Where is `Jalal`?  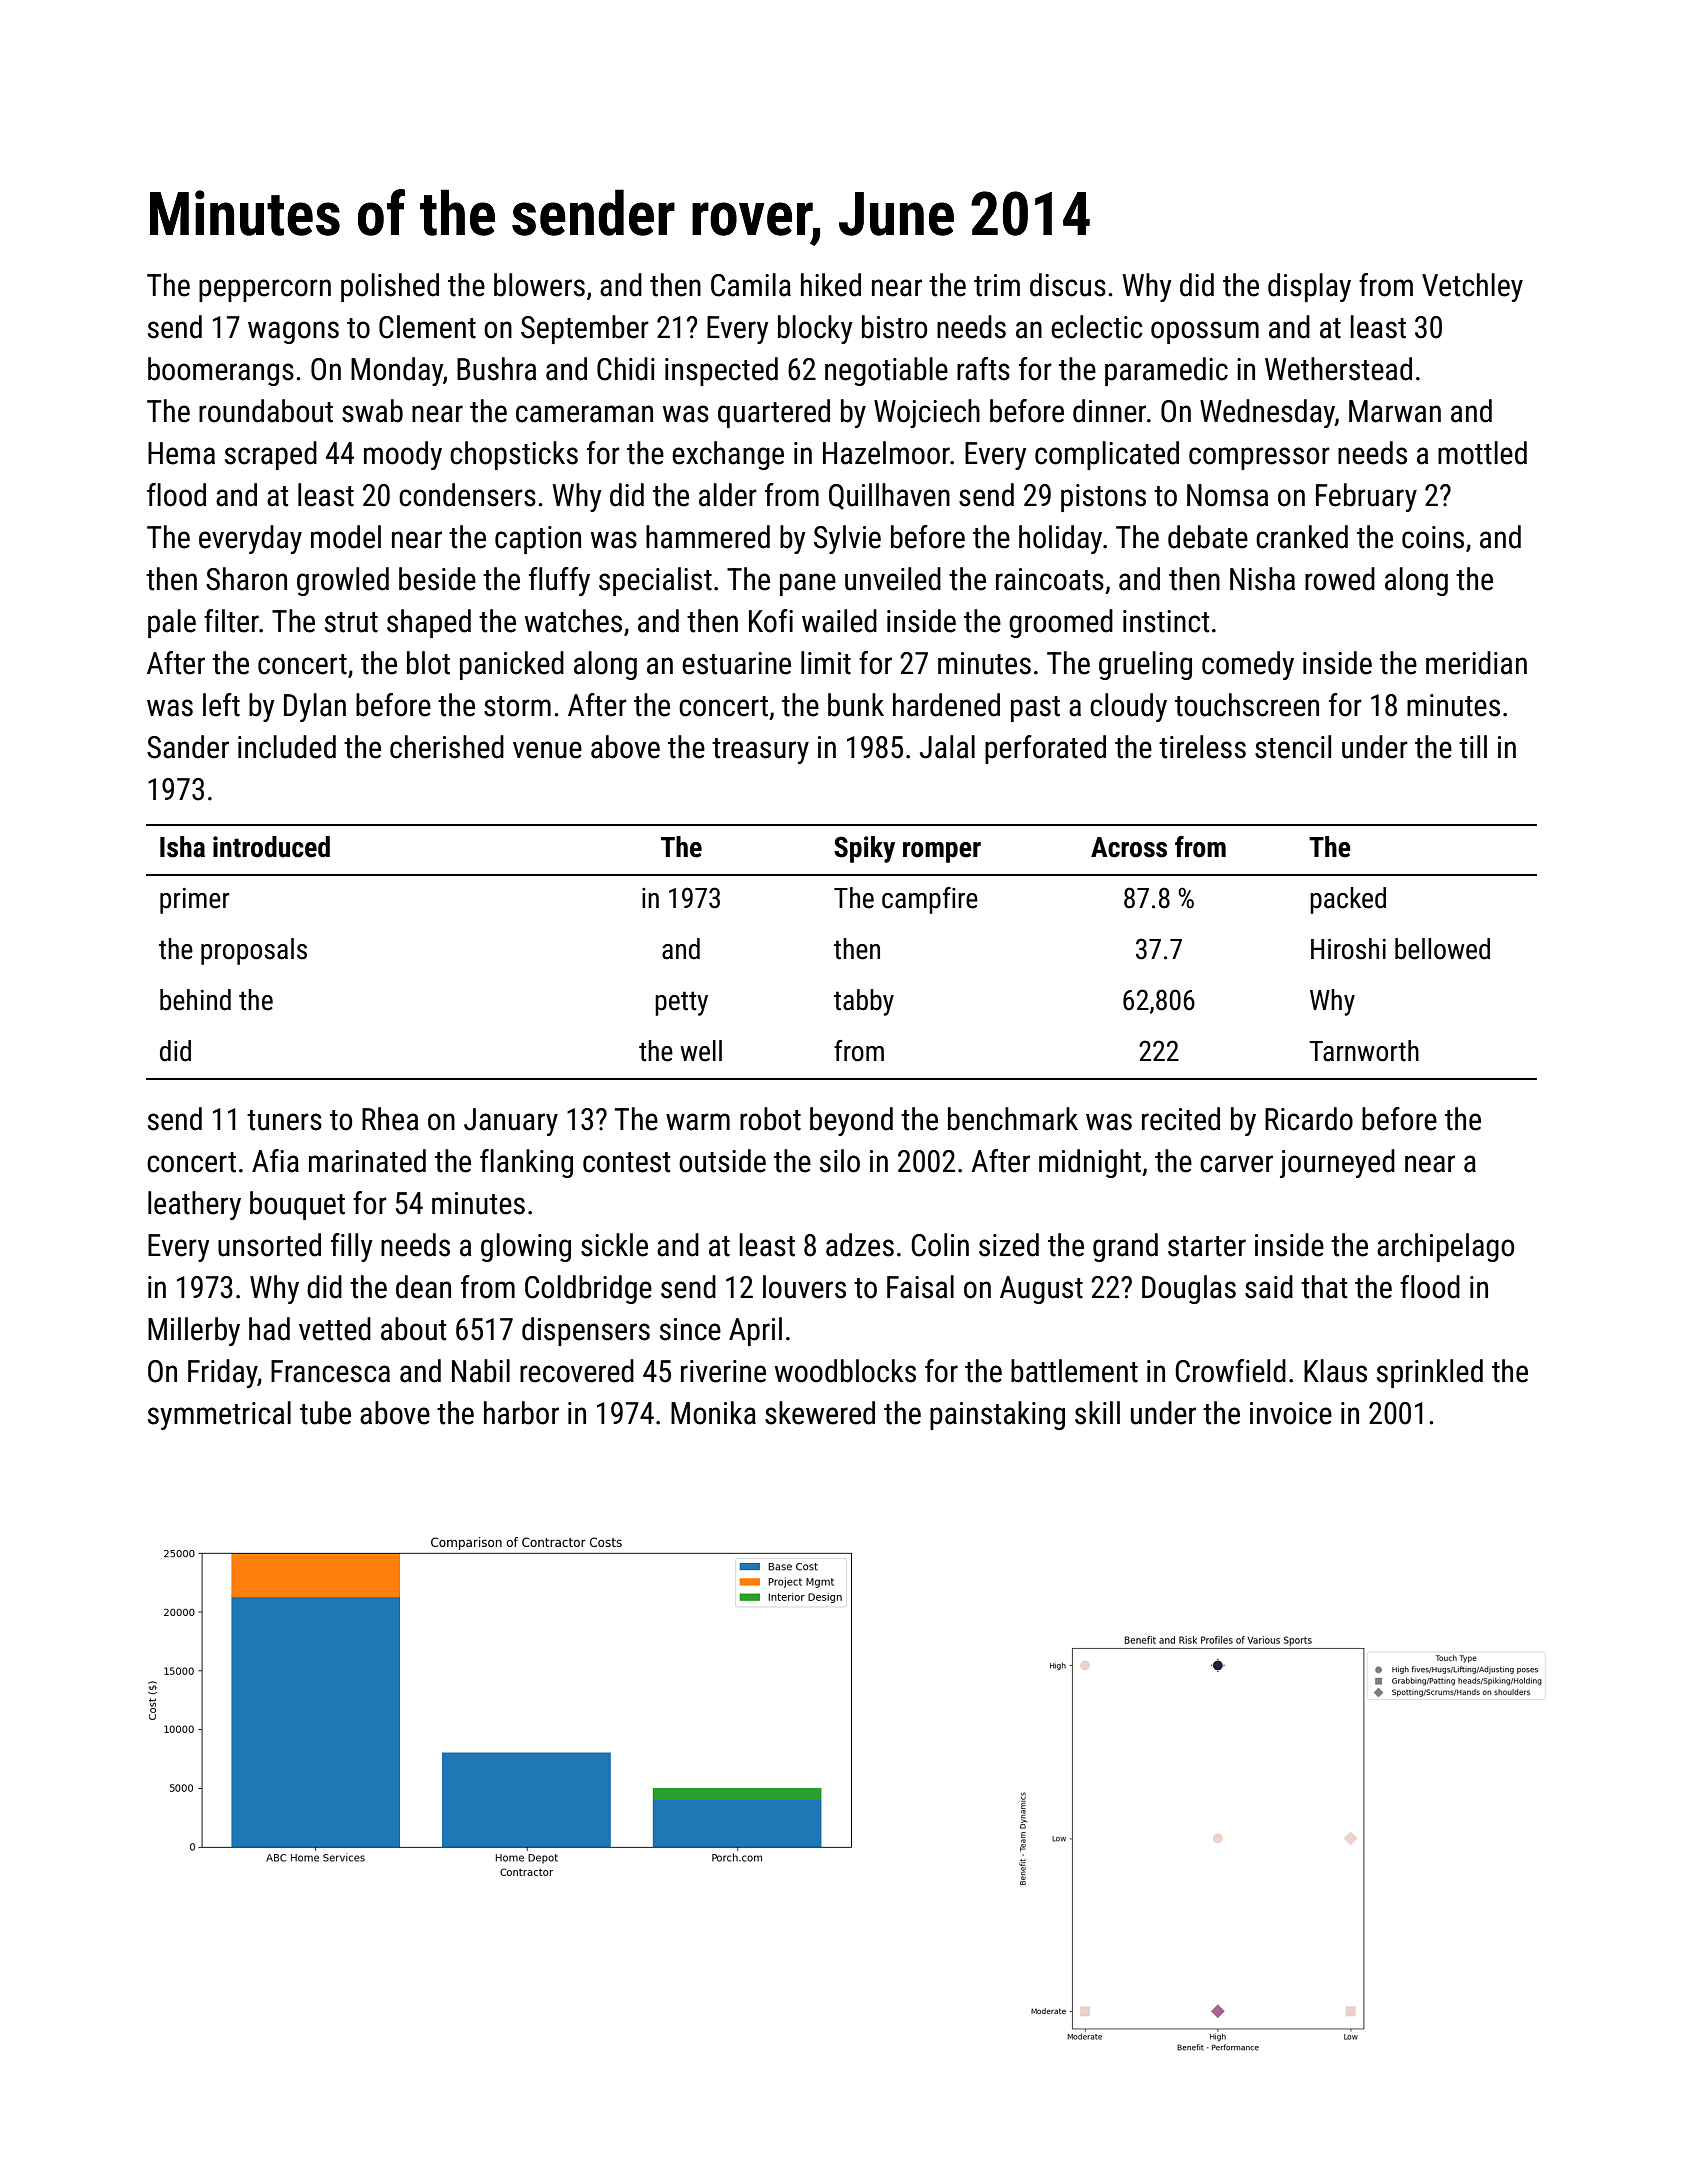
Jalal is located at coordinates (947, 747).
